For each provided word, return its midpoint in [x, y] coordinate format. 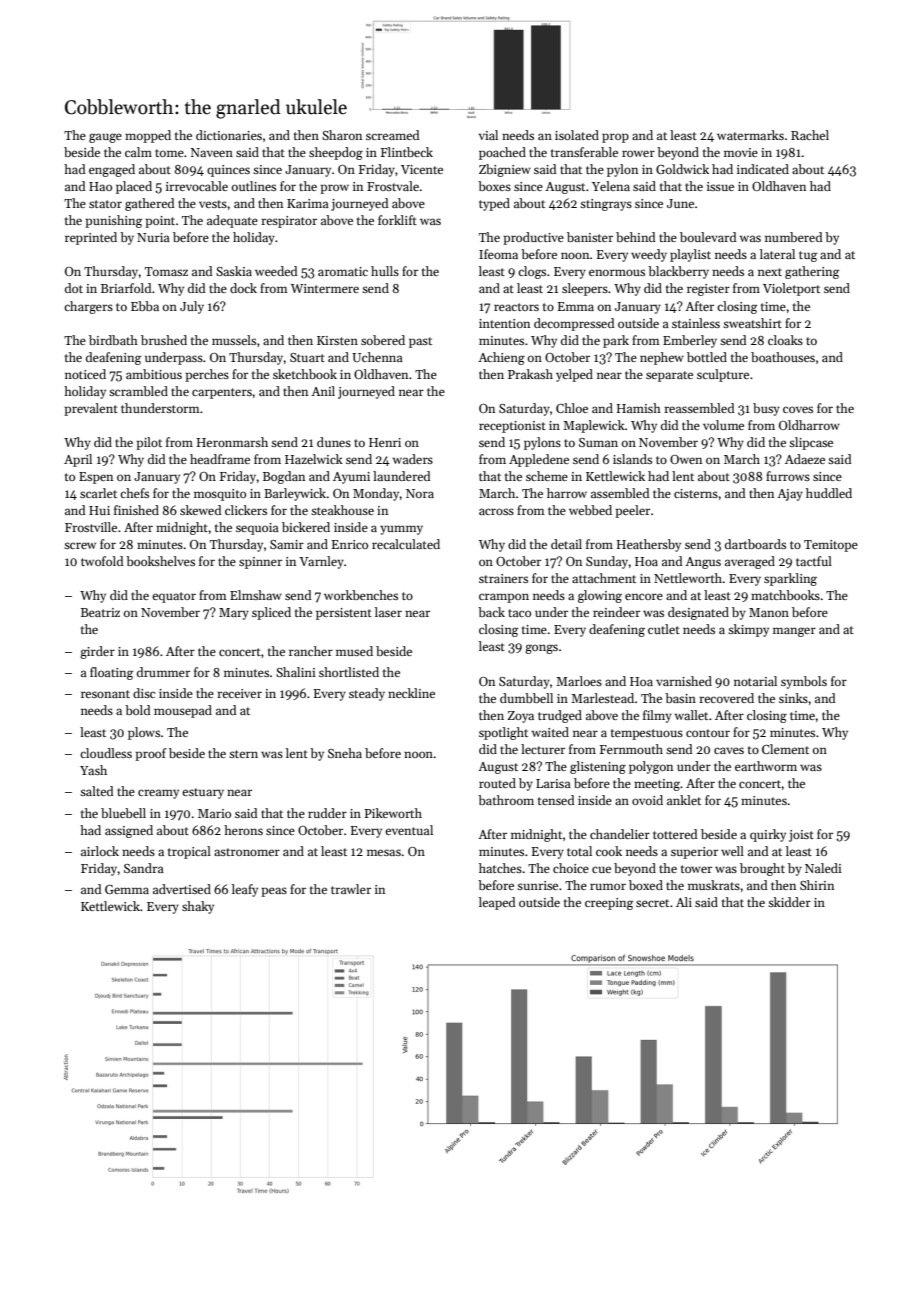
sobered [383, 340]
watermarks [750, 135]
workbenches [361, 595]
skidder [789, 902]
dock [243, 288]
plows [144, 733]
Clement [785, 749]
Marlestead [602, 698]
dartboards [755, 544]
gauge [105, 138]
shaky [198, 907]
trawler [351, 889]
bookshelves [160, 561]
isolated [577, 135]
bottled [707, 357]
